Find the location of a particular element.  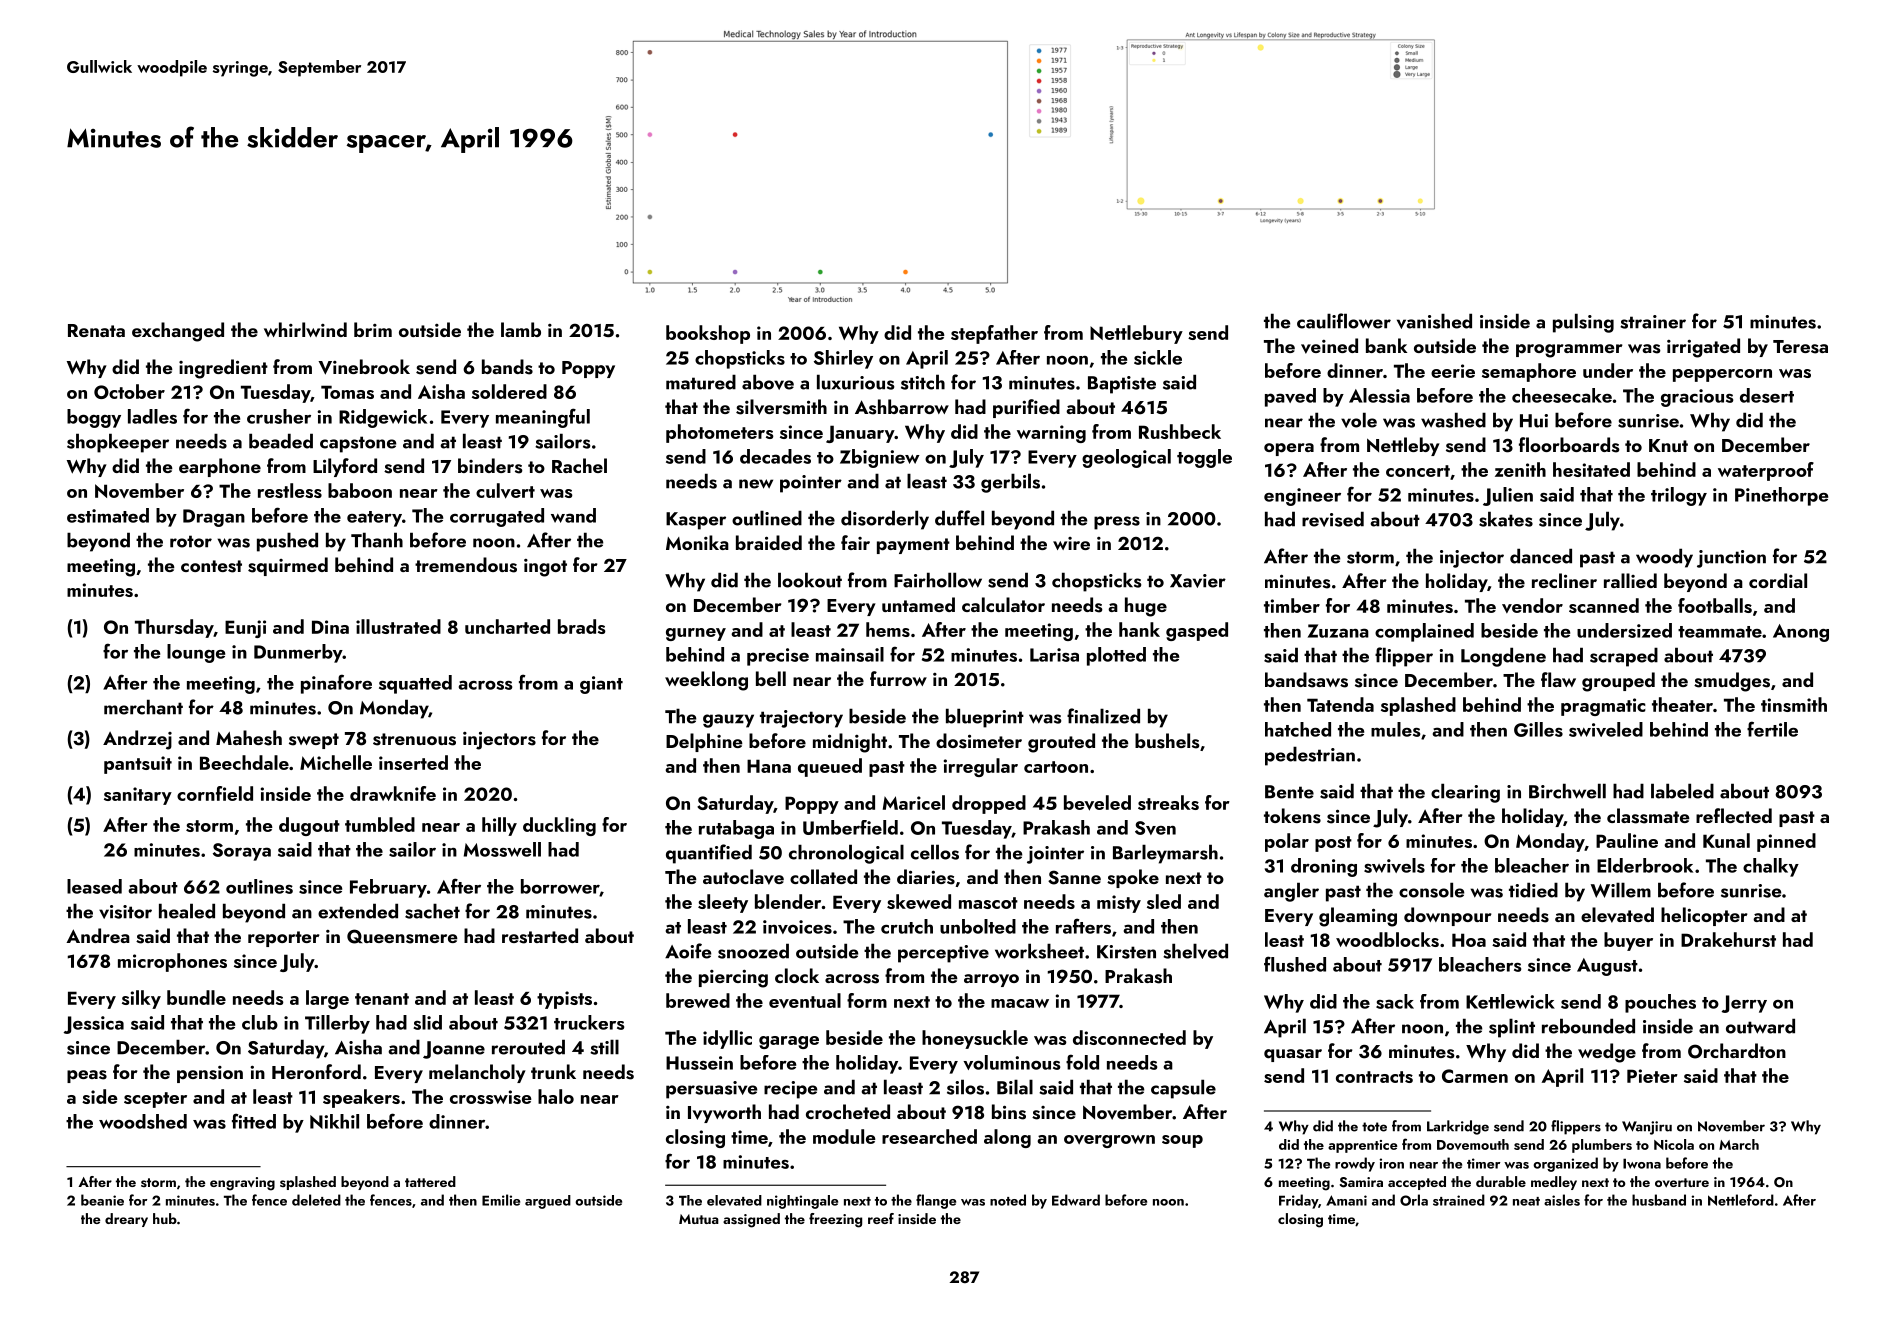

hub is located at coordinates (165, 1218).
